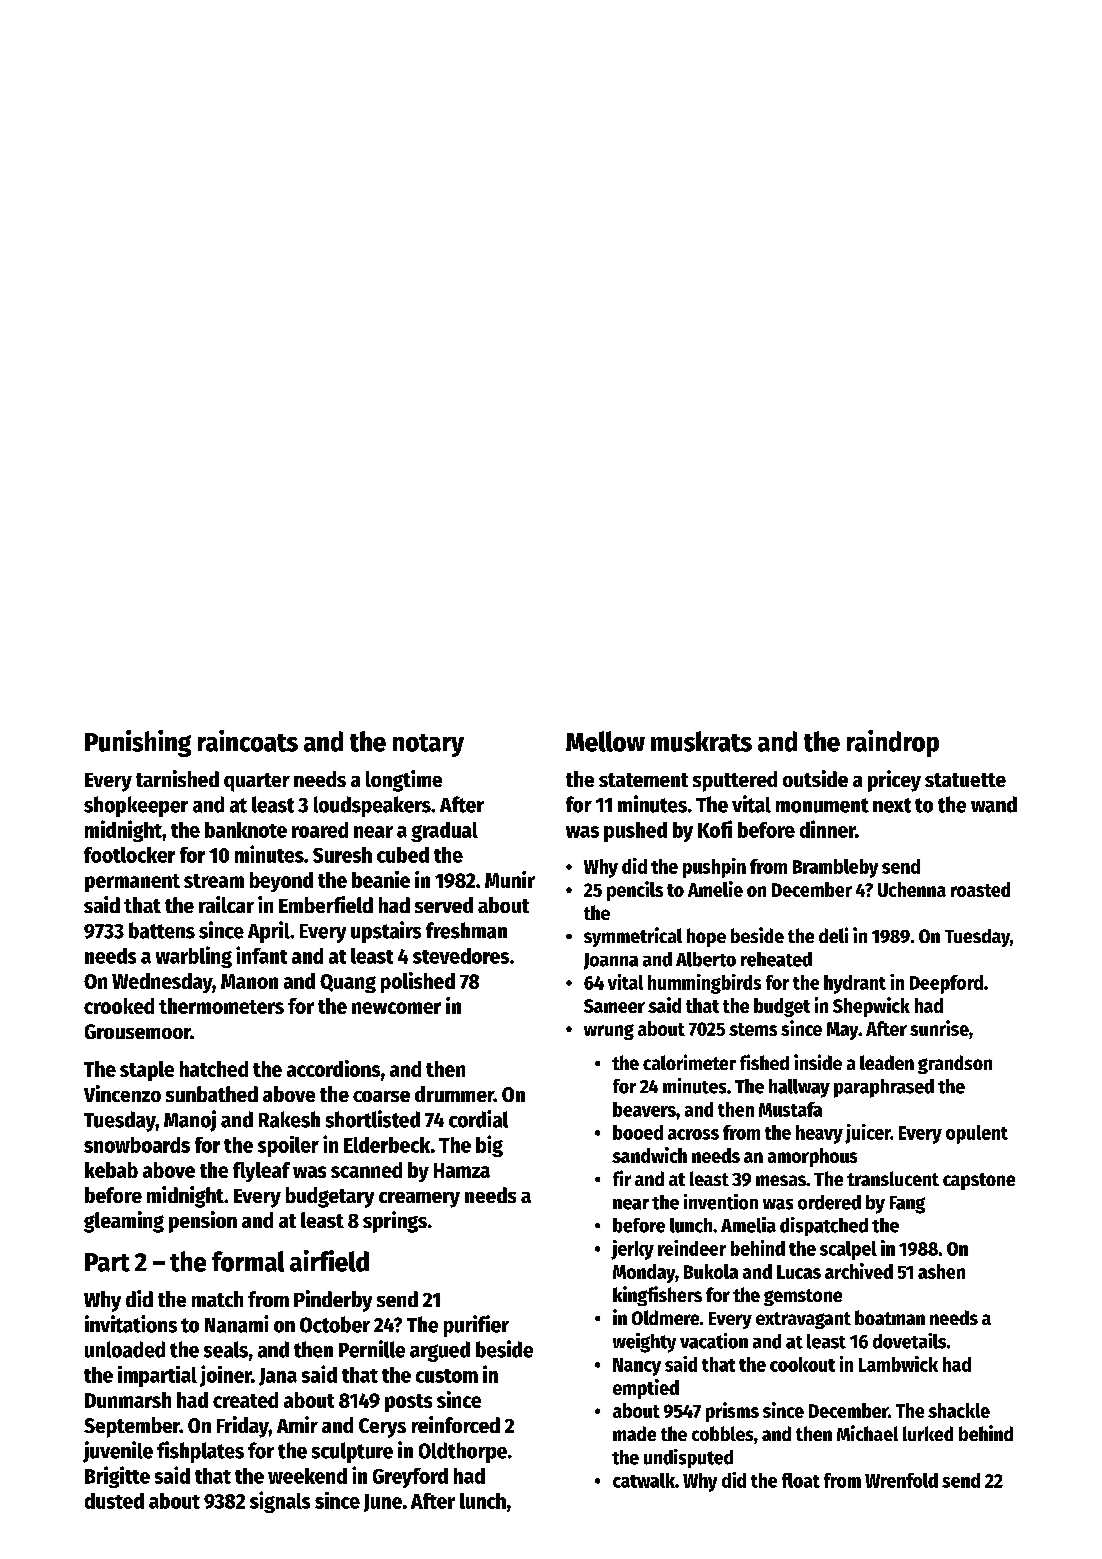  I want to click on dusted, so click(114, 1501).
